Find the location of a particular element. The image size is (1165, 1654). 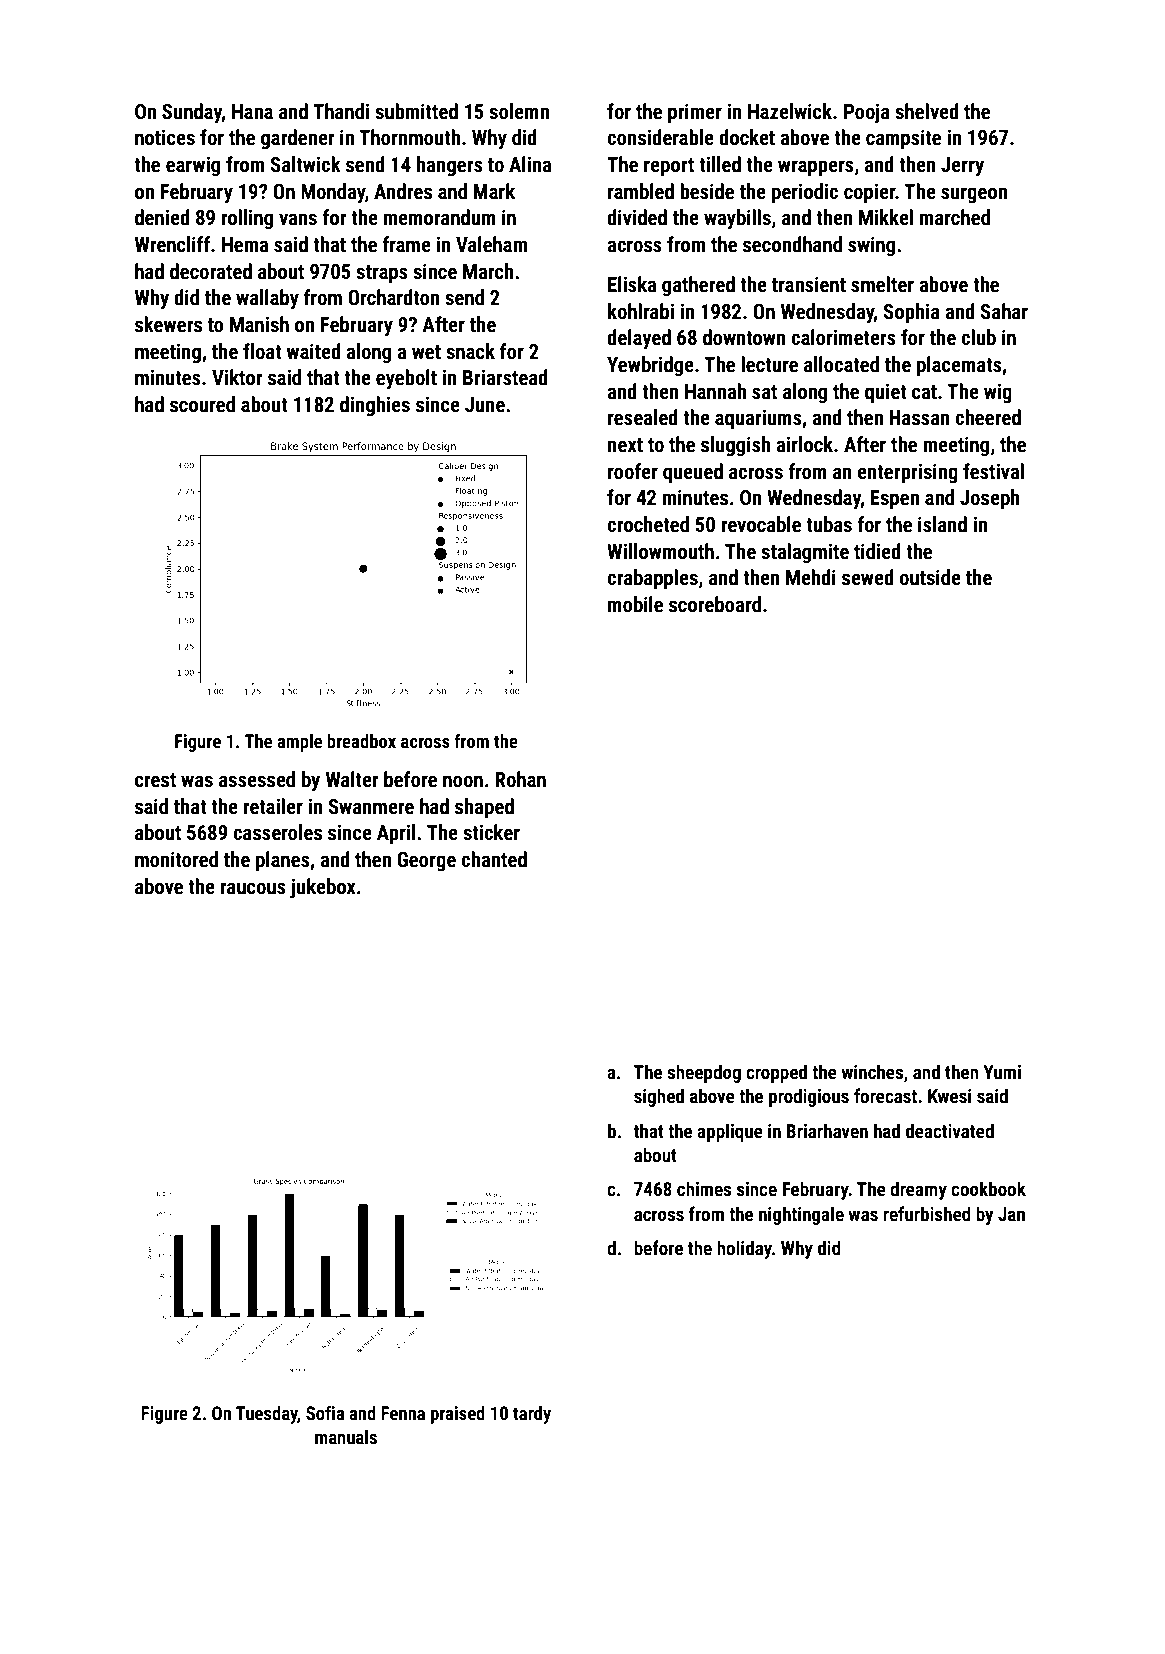

outside is located at coordinates (930, 577).
